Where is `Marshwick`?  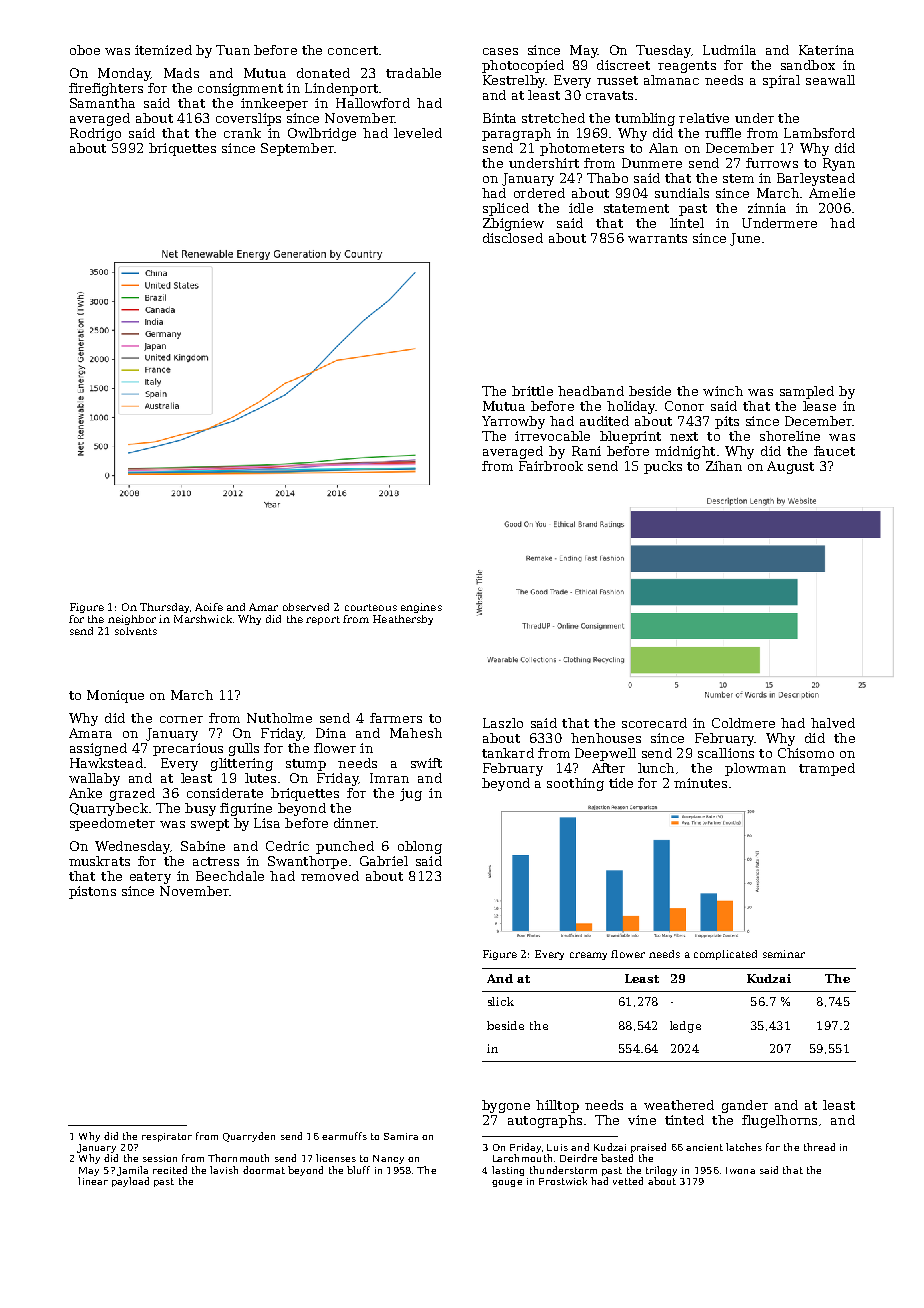
Marshwick is located at coordinates (203, 619).
